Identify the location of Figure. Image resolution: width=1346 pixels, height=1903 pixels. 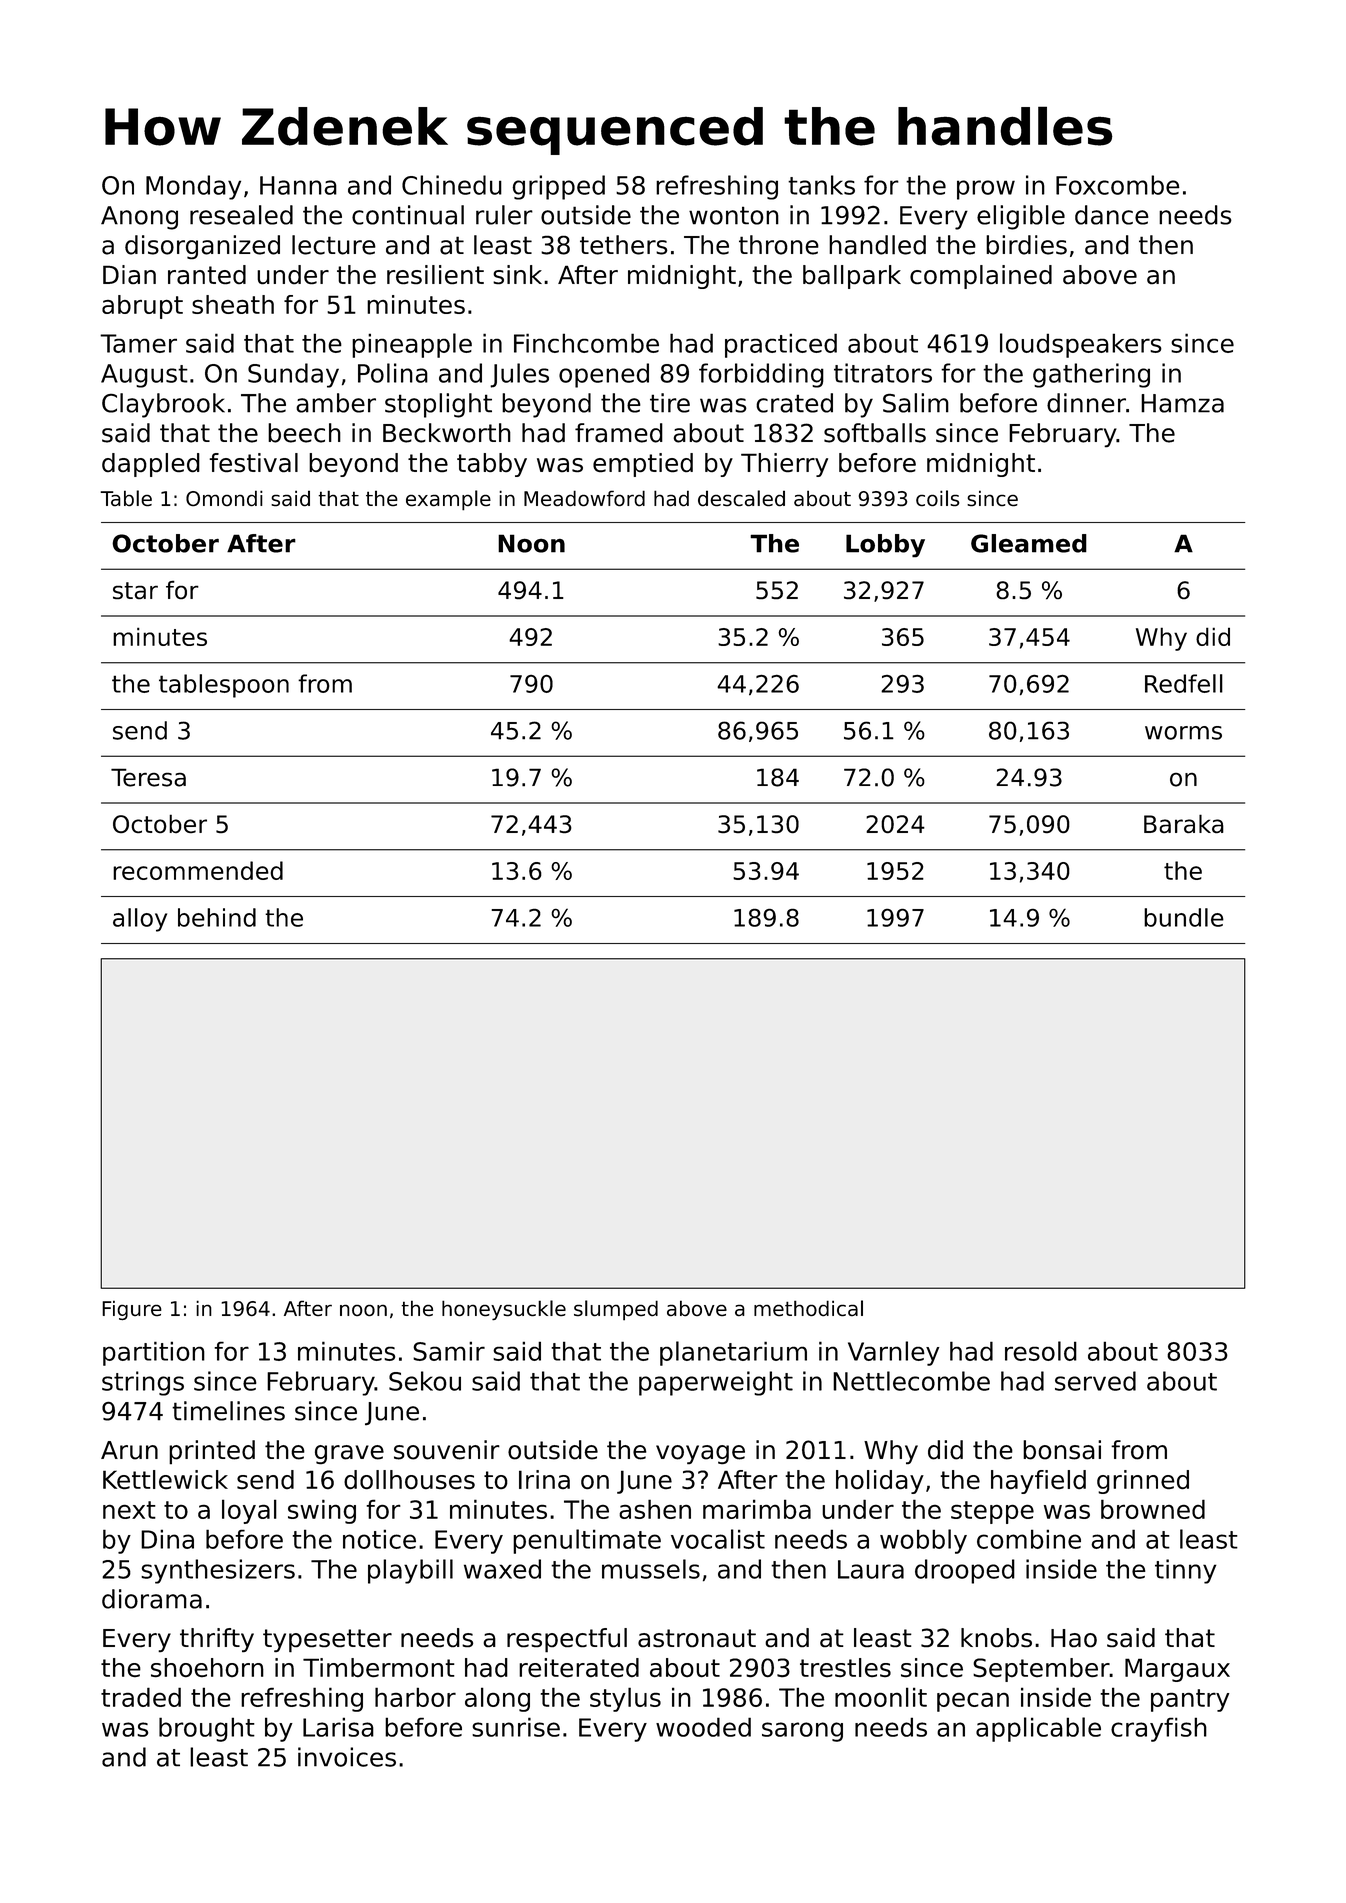
(132, 1310).
